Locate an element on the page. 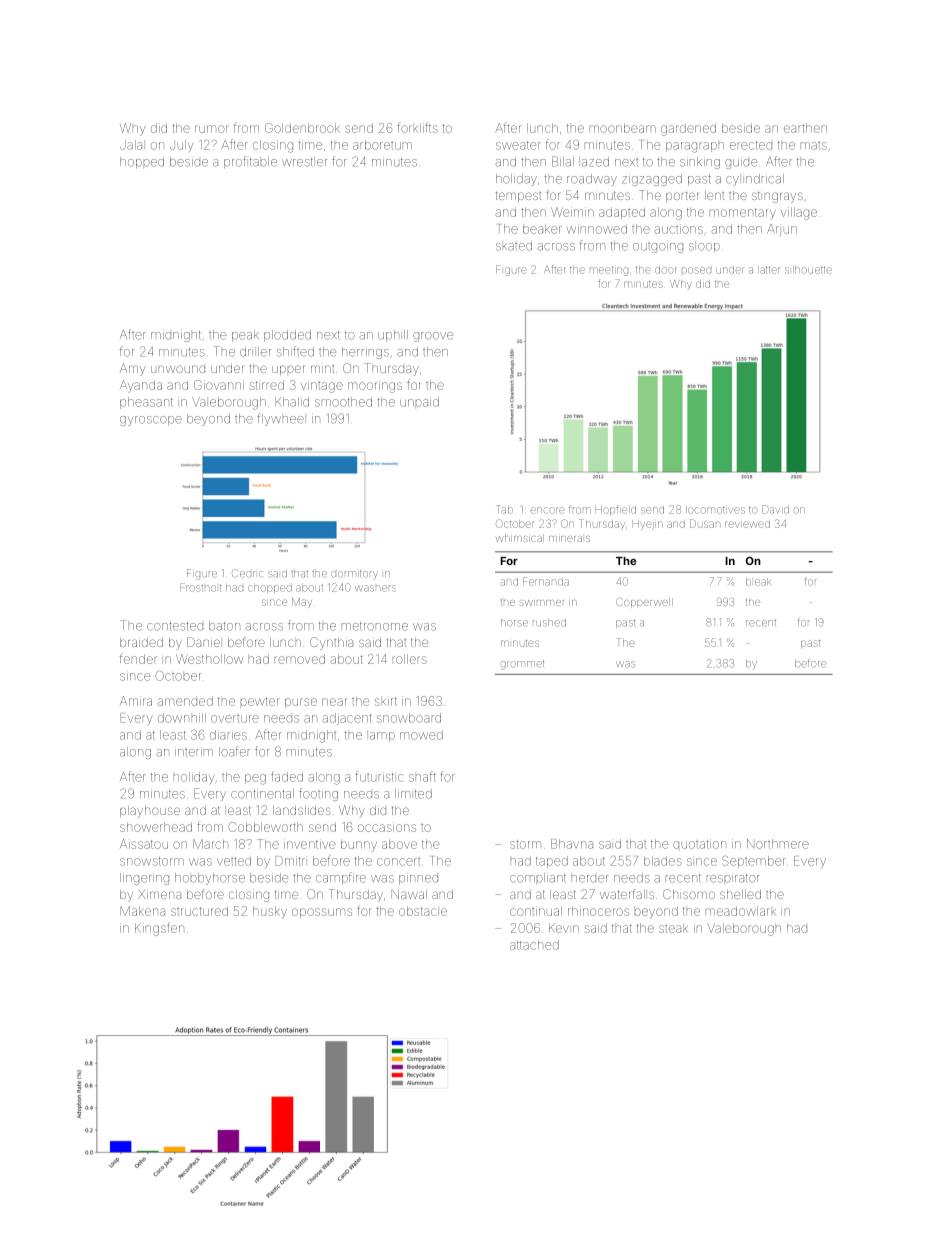 This document has height=1233, width=952. Cedric is located at coordinates (247, 573).
